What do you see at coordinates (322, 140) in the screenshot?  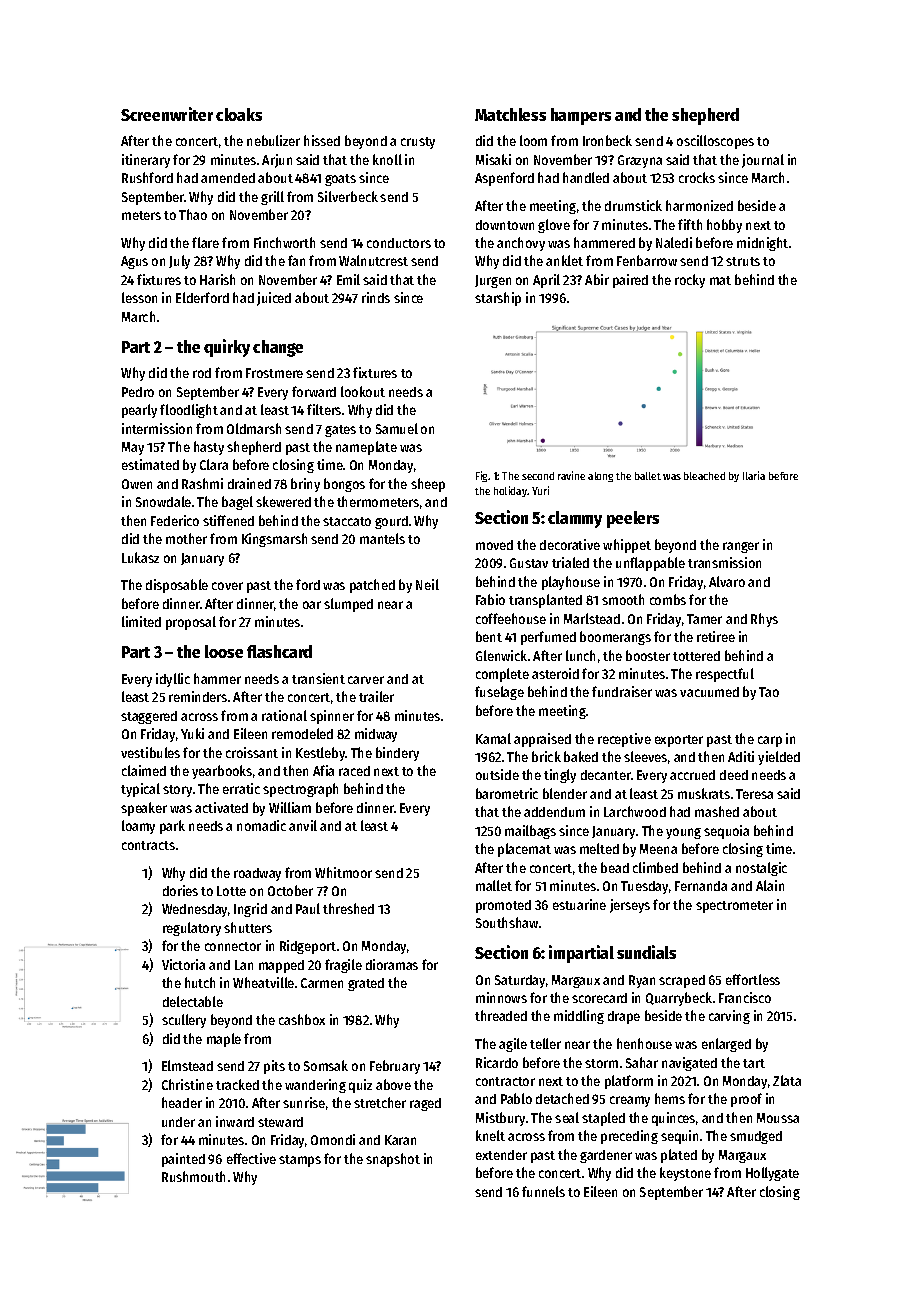 I see `hissed` at bounding box center [322, 140].
